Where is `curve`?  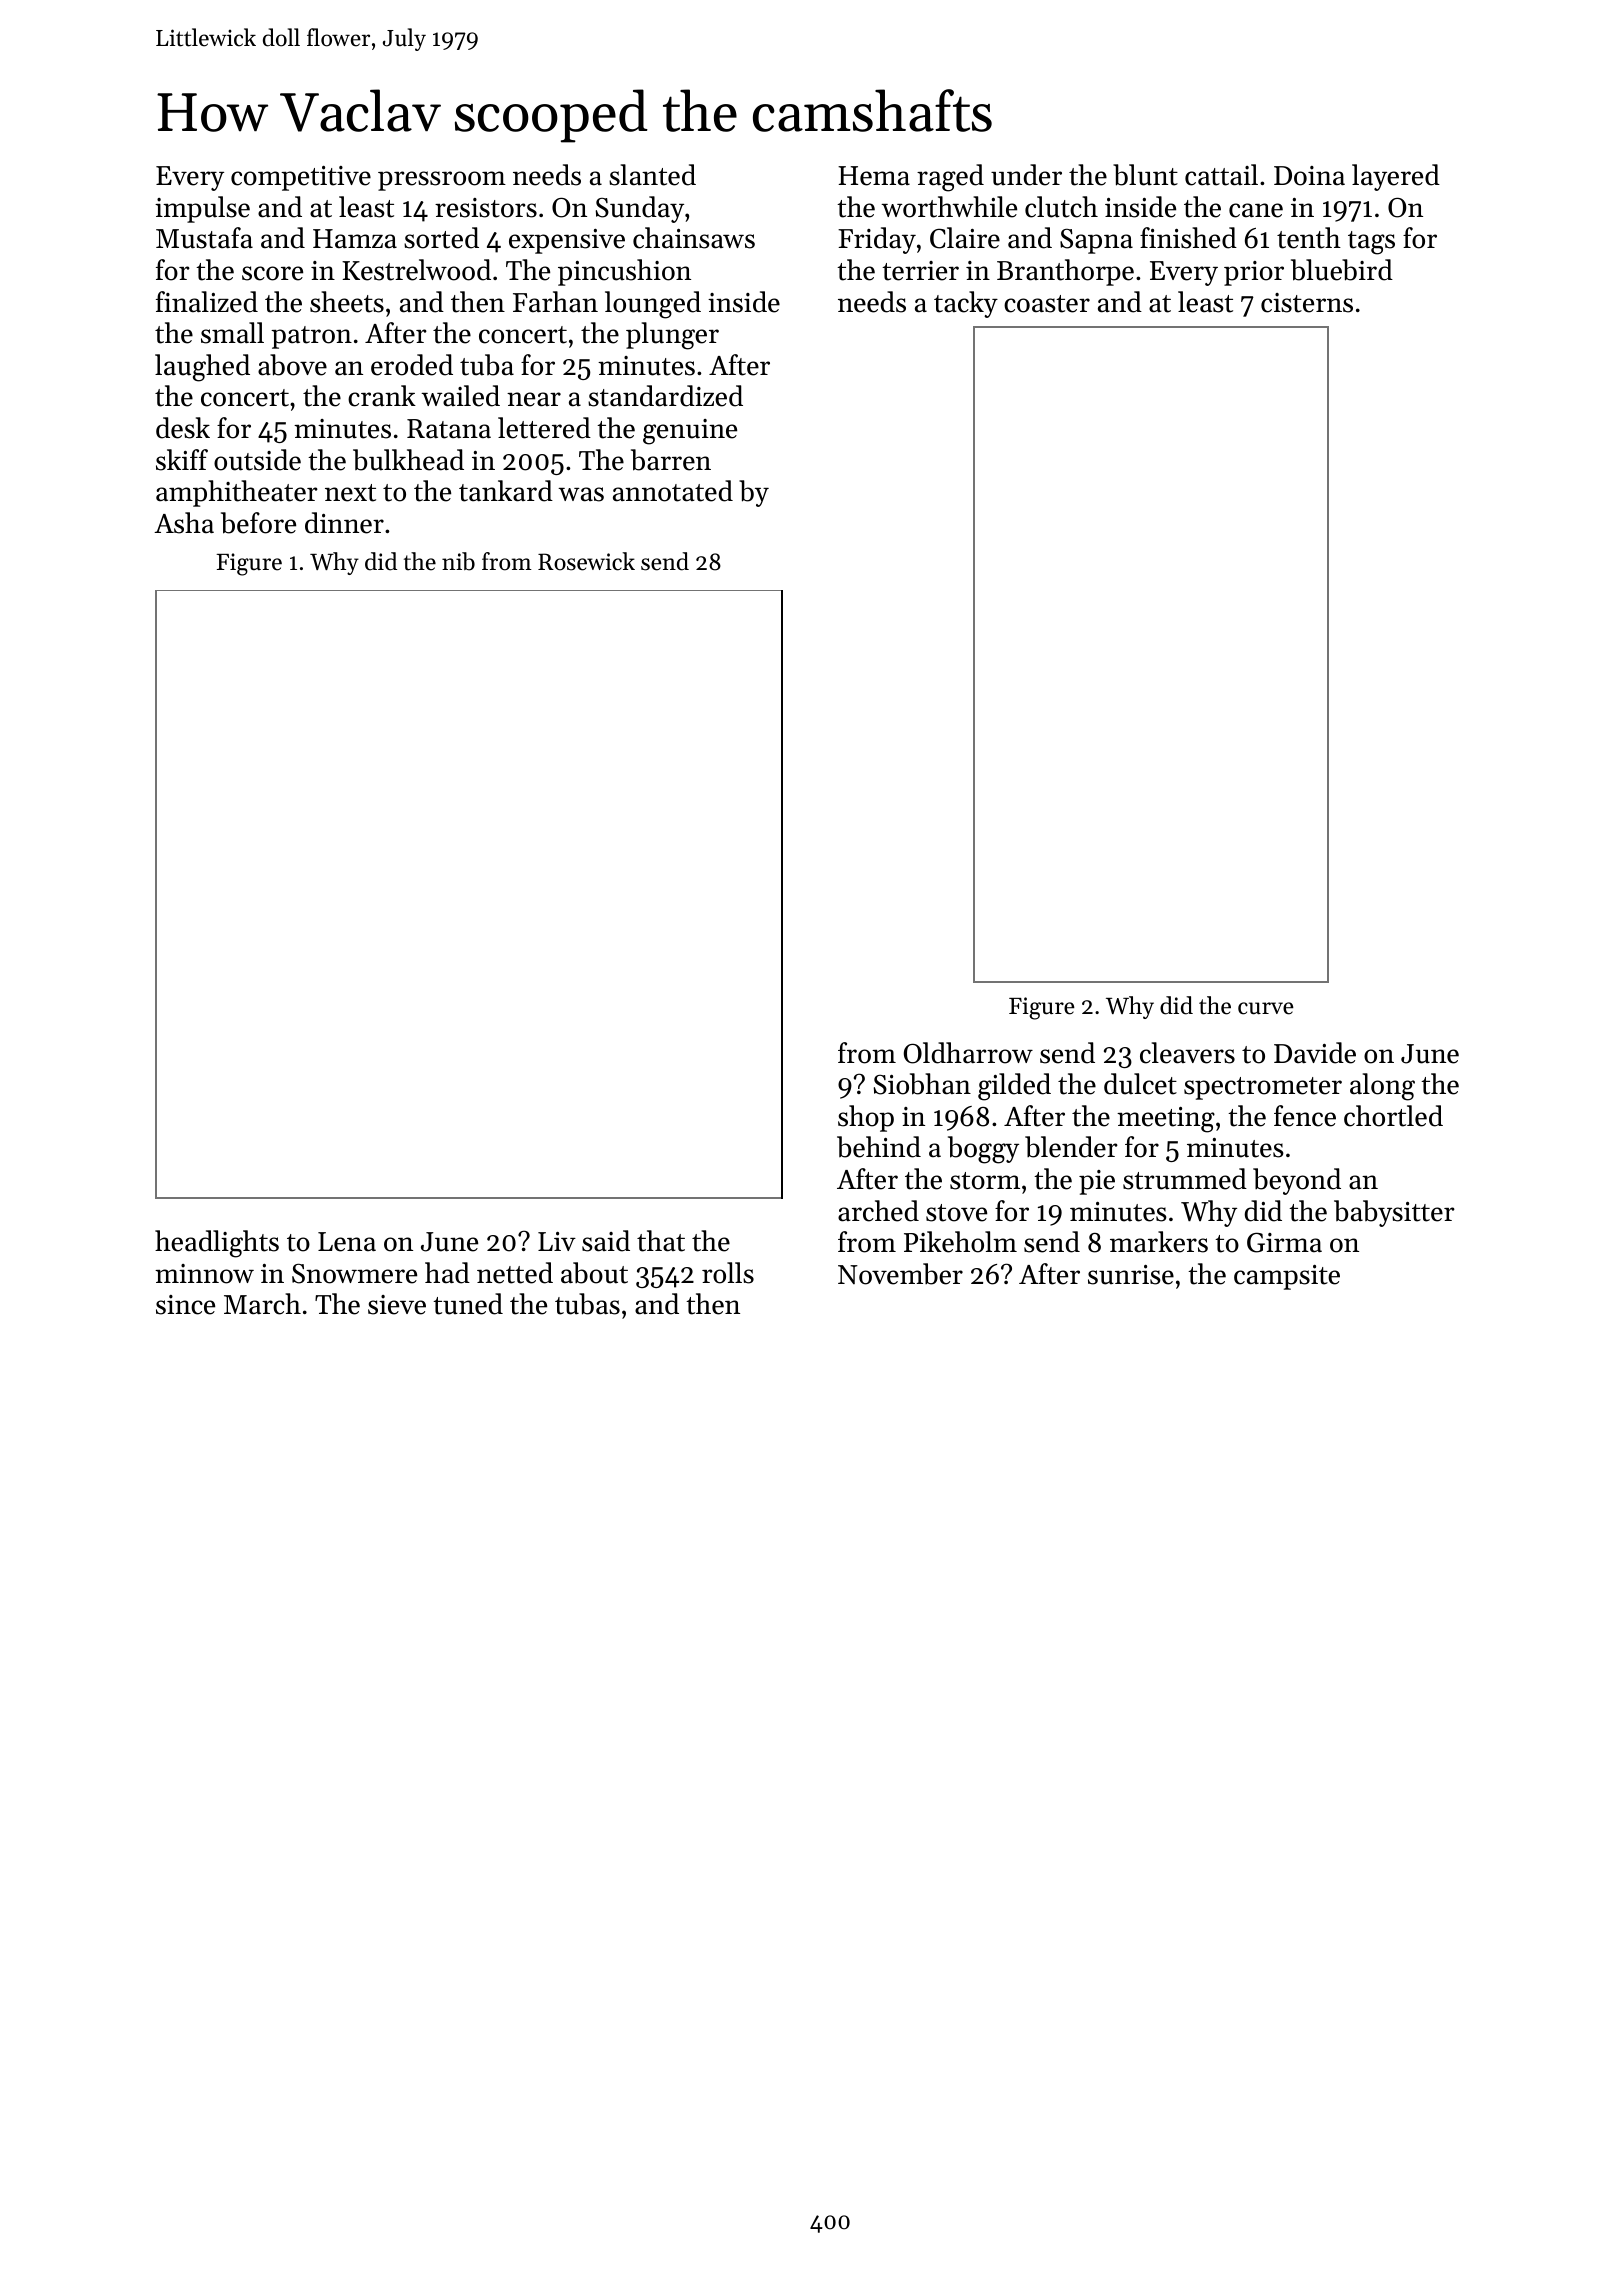 curve is located at coordinates (1266, 1008).
